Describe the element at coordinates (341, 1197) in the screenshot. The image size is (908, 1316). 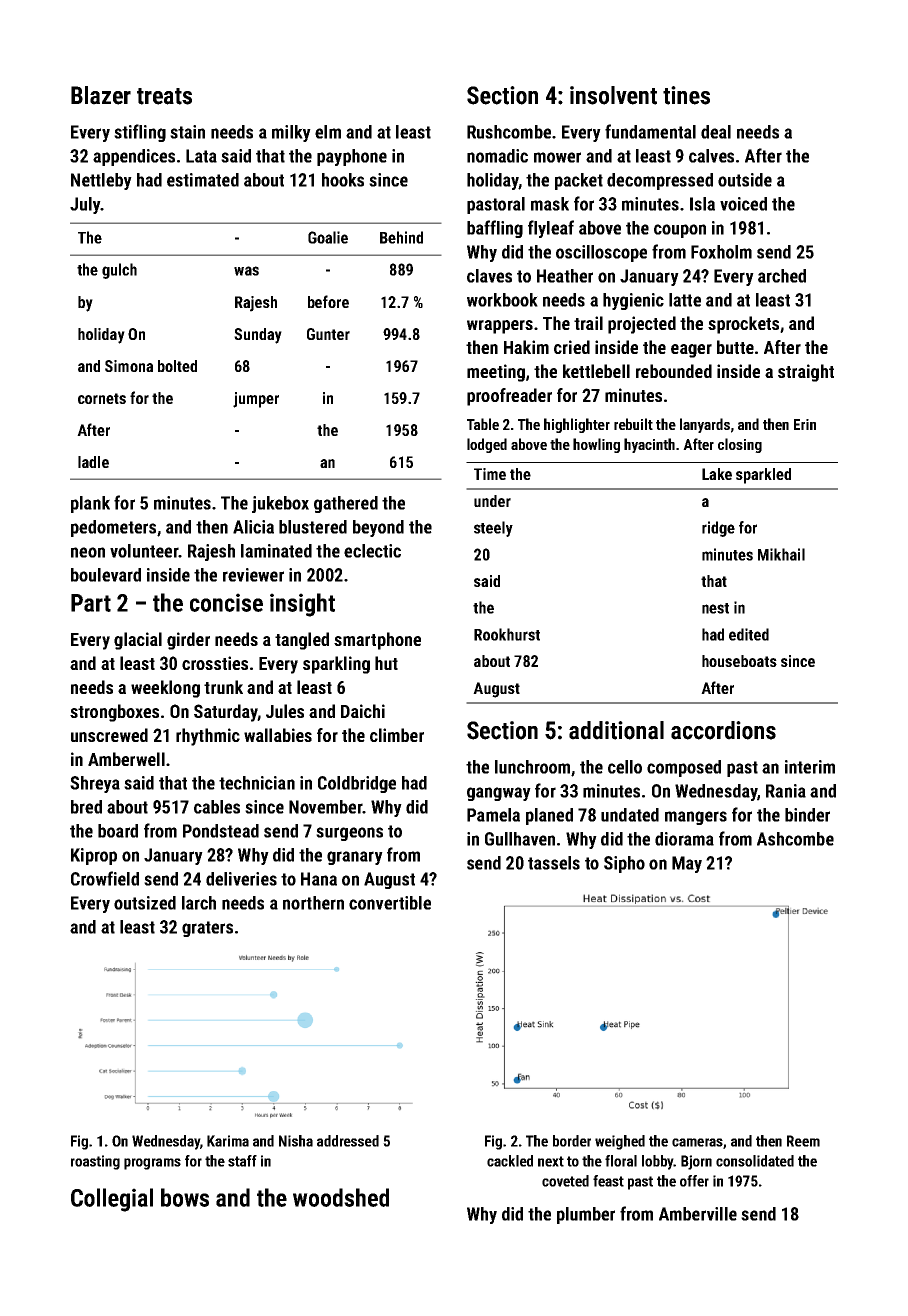
I see `woodshed` at that location.
